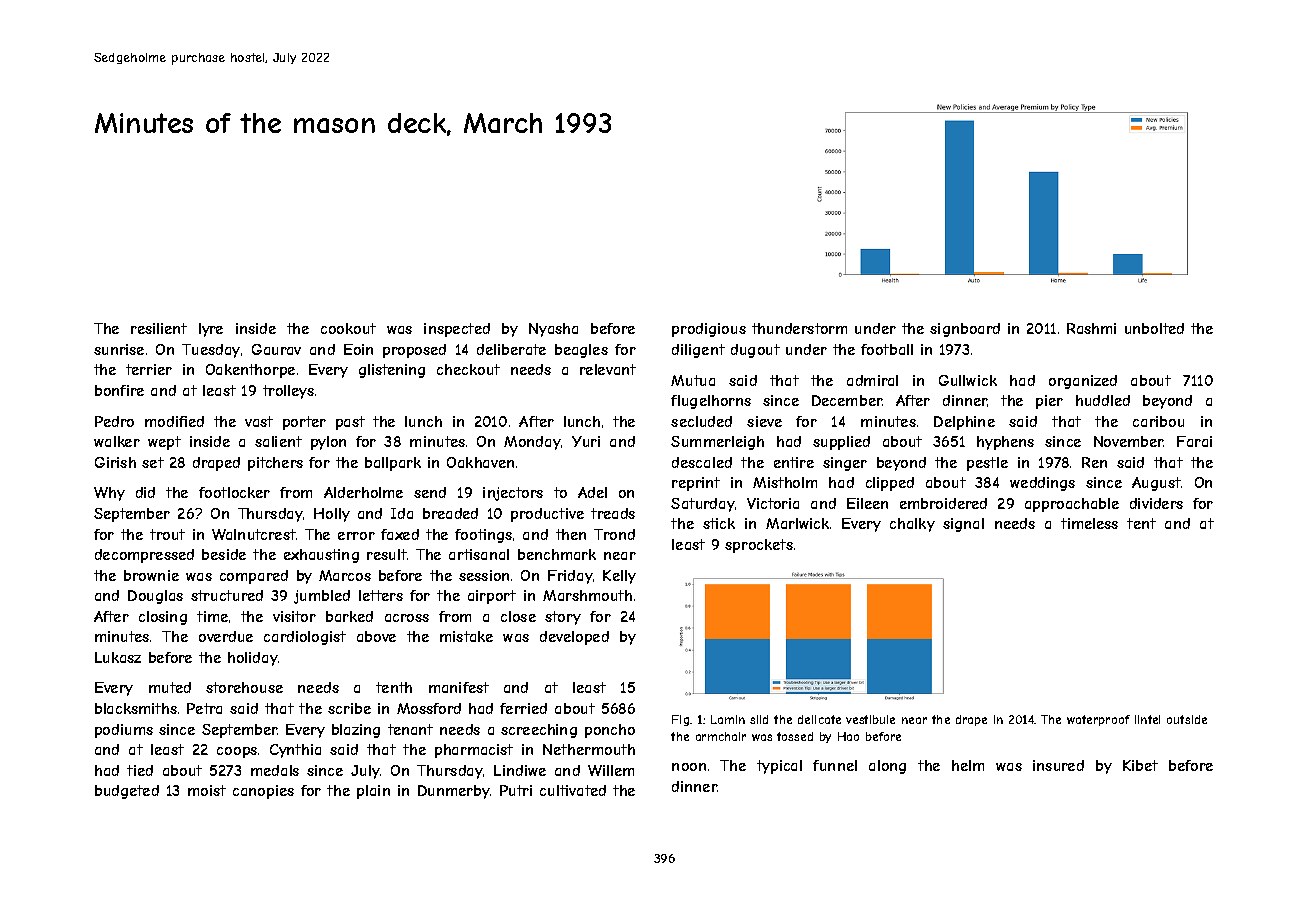 The width and height of the screenshot is (1308, 924). I want to click on glistening, so click(392, 371).
